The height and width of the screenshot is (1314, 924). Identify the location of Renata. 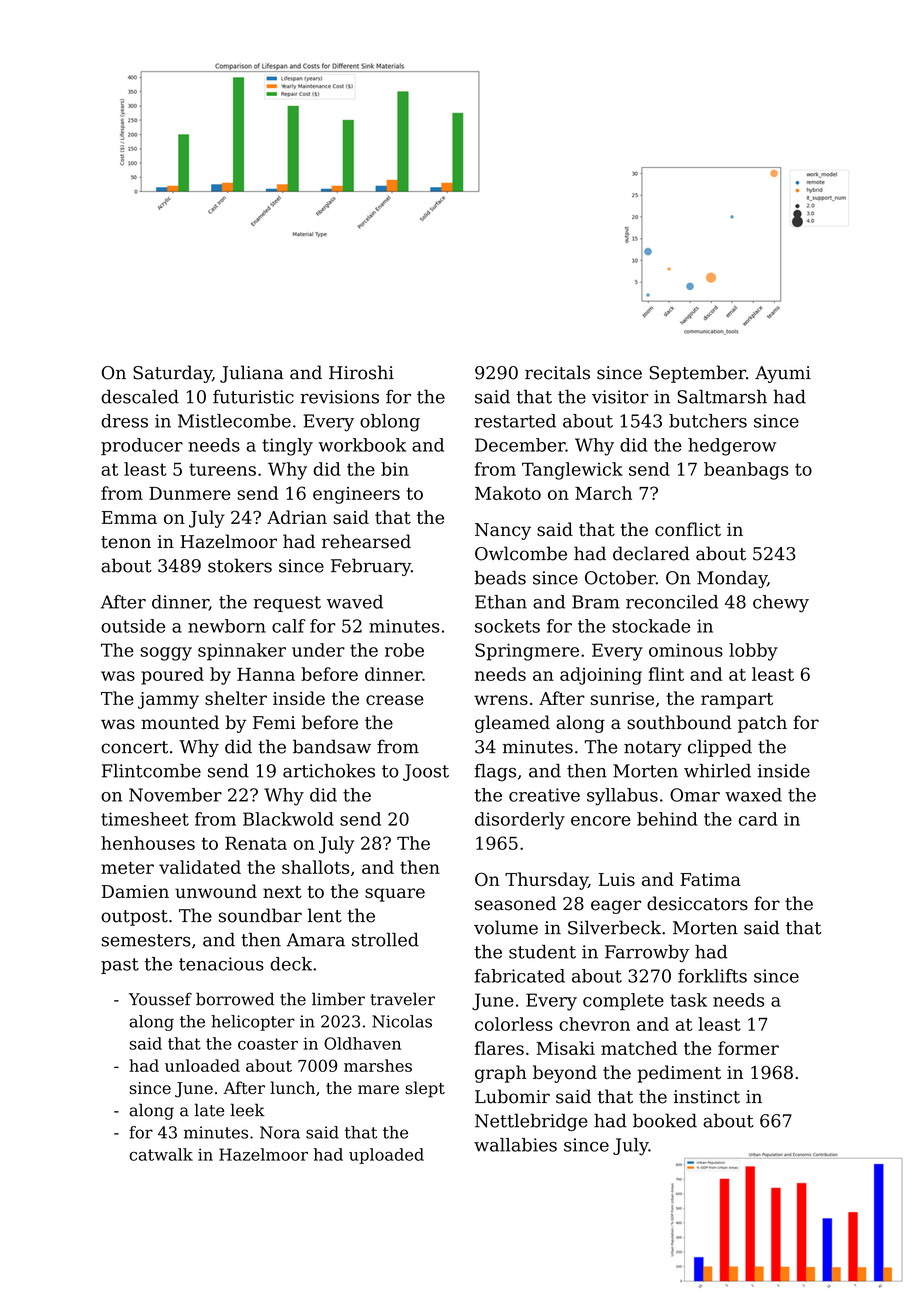
(256, 843).
